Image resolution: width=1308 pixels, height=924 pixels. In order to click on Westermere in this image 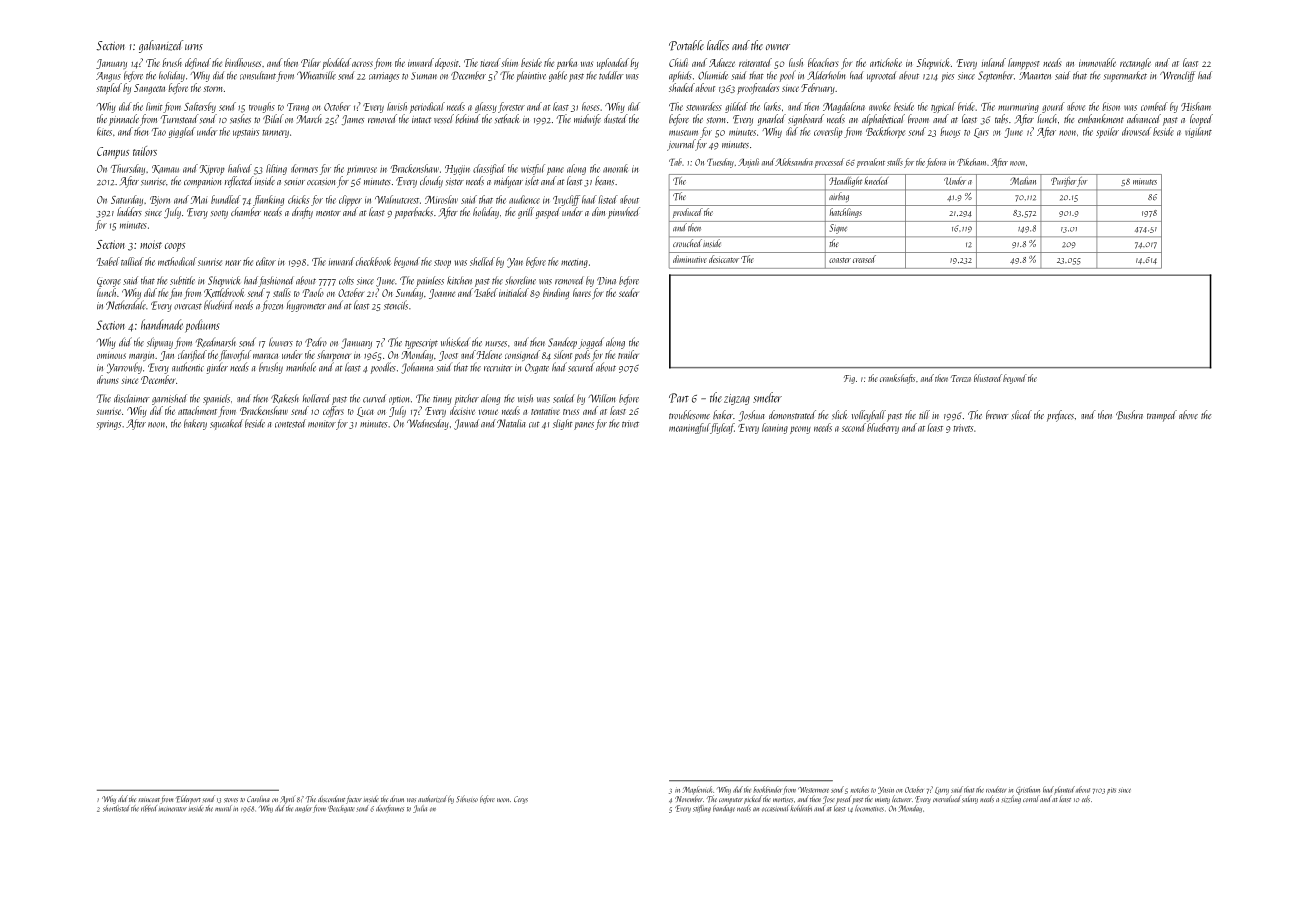, I will do `click(813, 790)`.
